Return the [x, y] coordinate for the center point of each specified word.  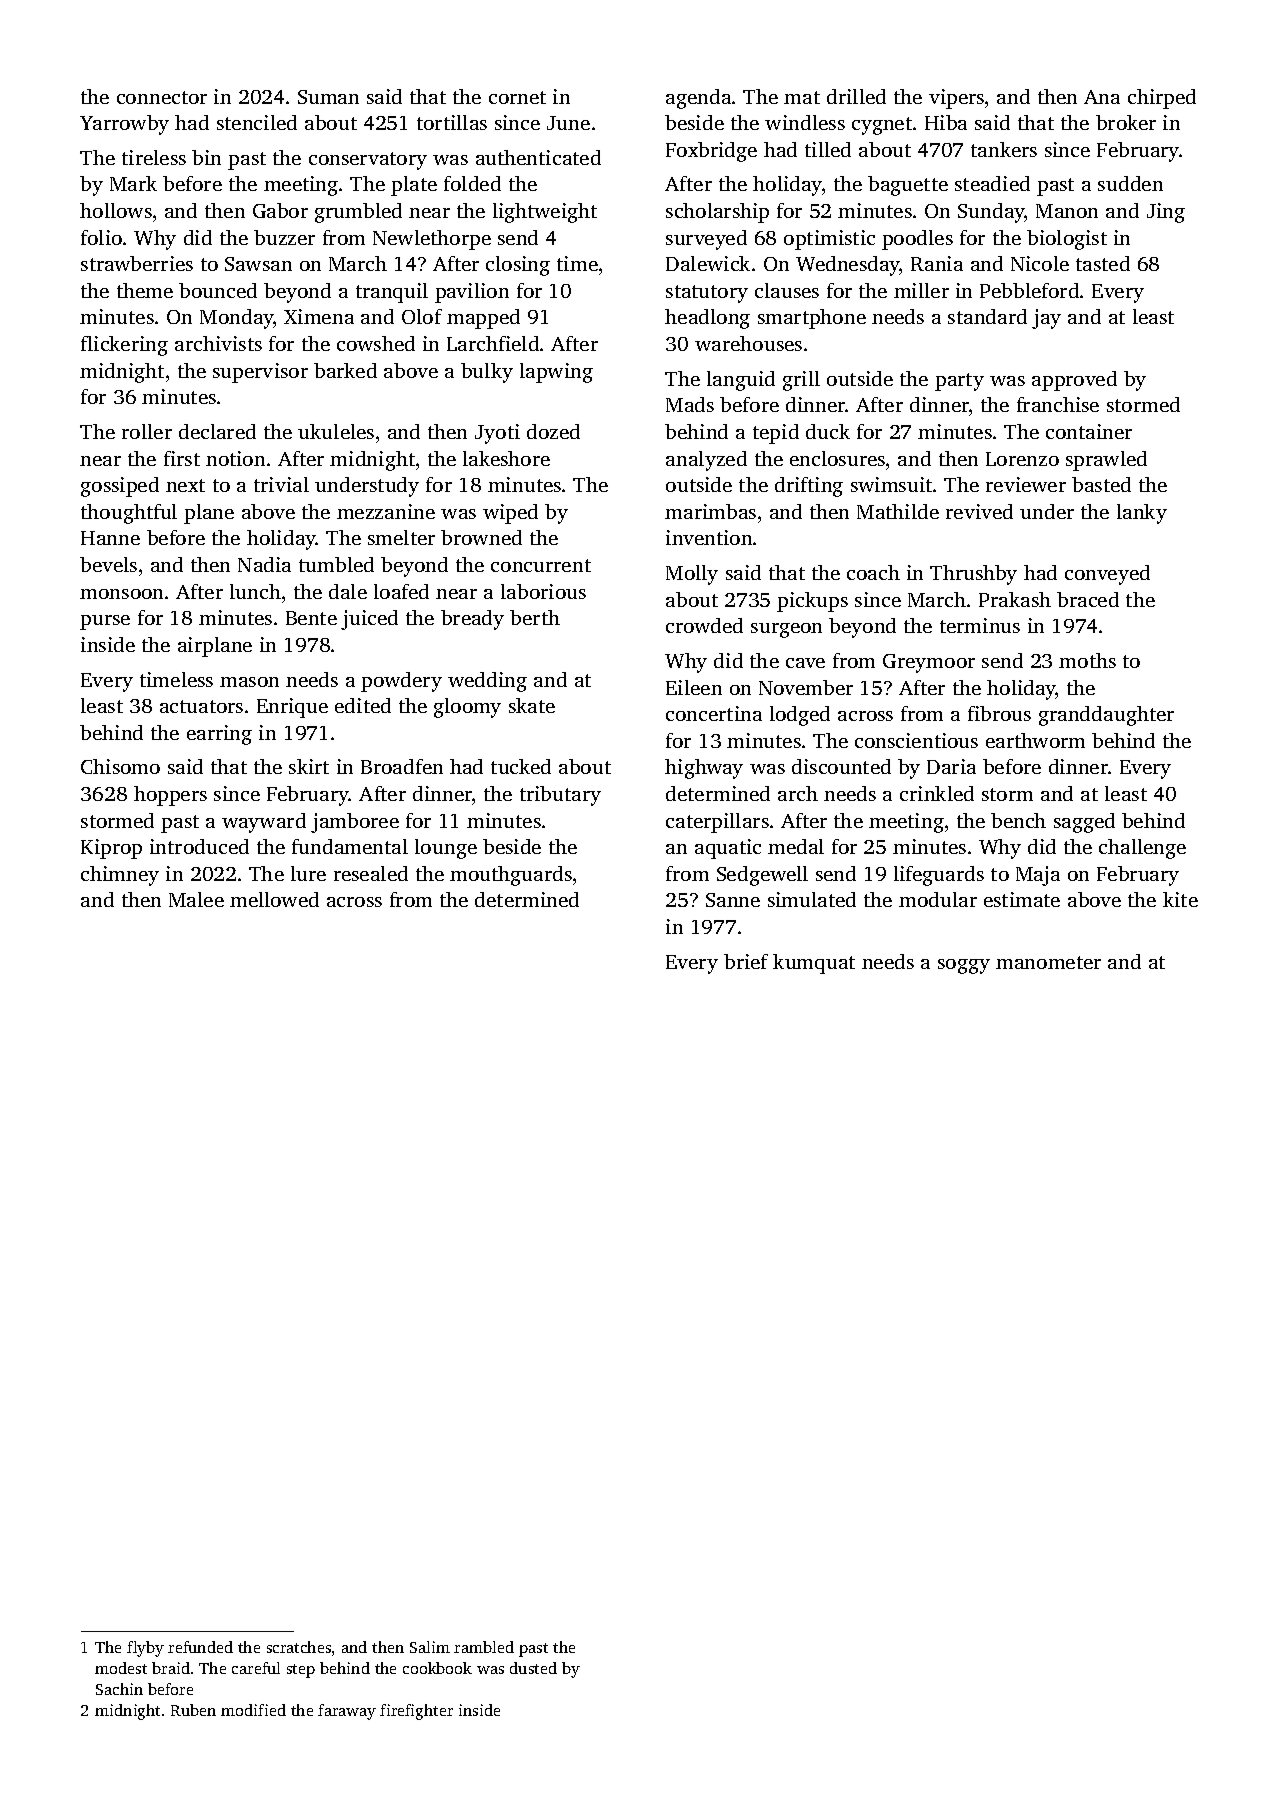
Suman [328, 97]
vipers [956, 99]
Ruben [193, 1710]
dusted [533, 1668]
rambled [484, 1647]
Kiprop [111, 849]
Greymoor [929, 663]
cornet [517, 97]
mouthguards [511, 876]
